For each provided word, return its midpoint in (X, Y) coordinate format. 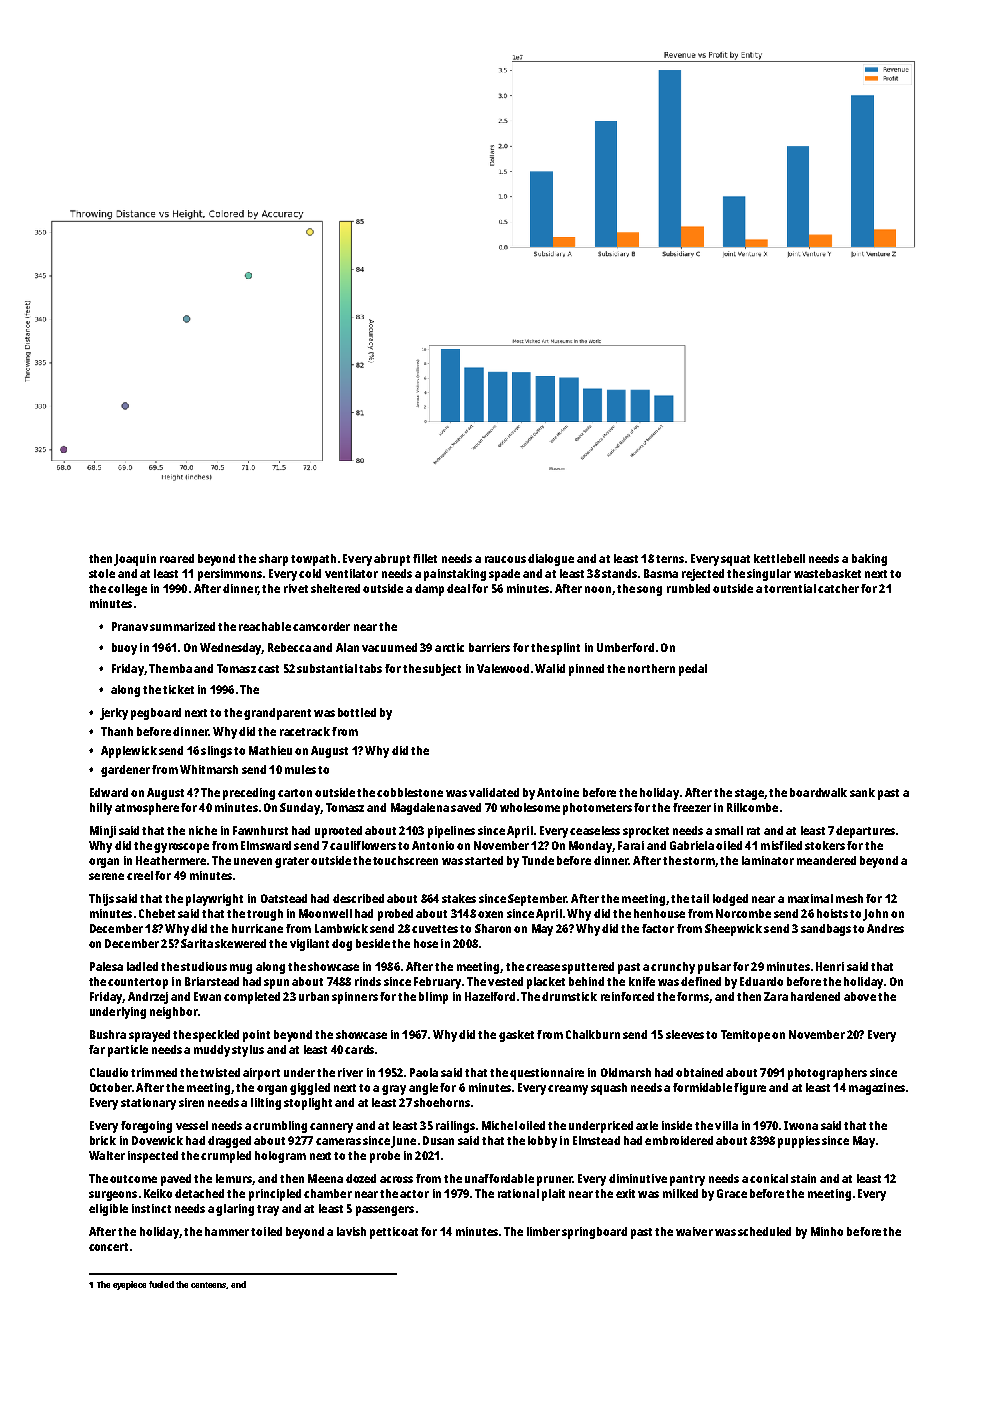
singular (769, 575)
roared (177, 558)
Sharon (493, 928)
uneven (253, 861)
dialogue (551, 560)
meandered (826, 860)
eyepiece (129, 1285)
